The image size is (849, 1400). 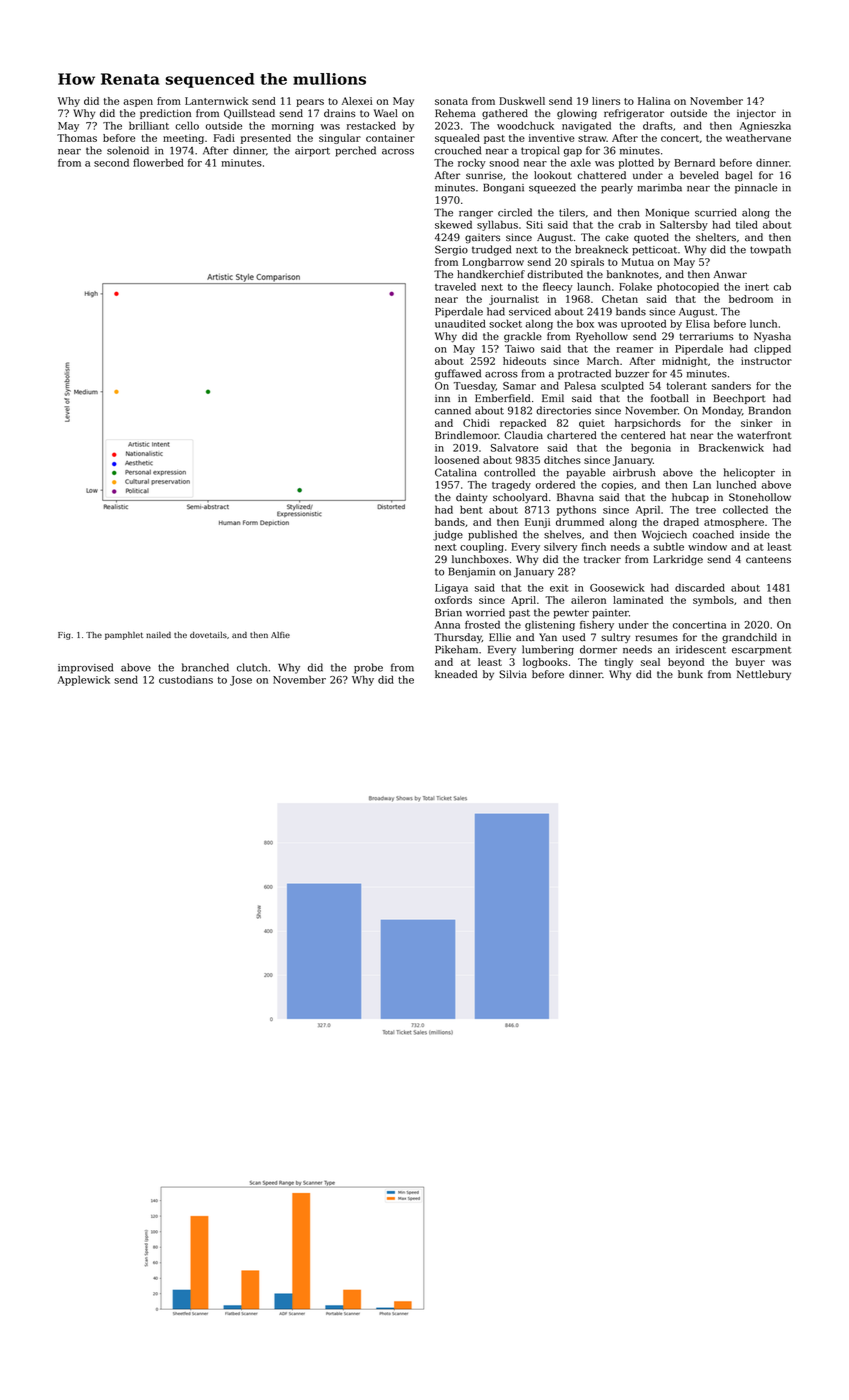 I want to click on Applewick, so click(x=84, y=680).
